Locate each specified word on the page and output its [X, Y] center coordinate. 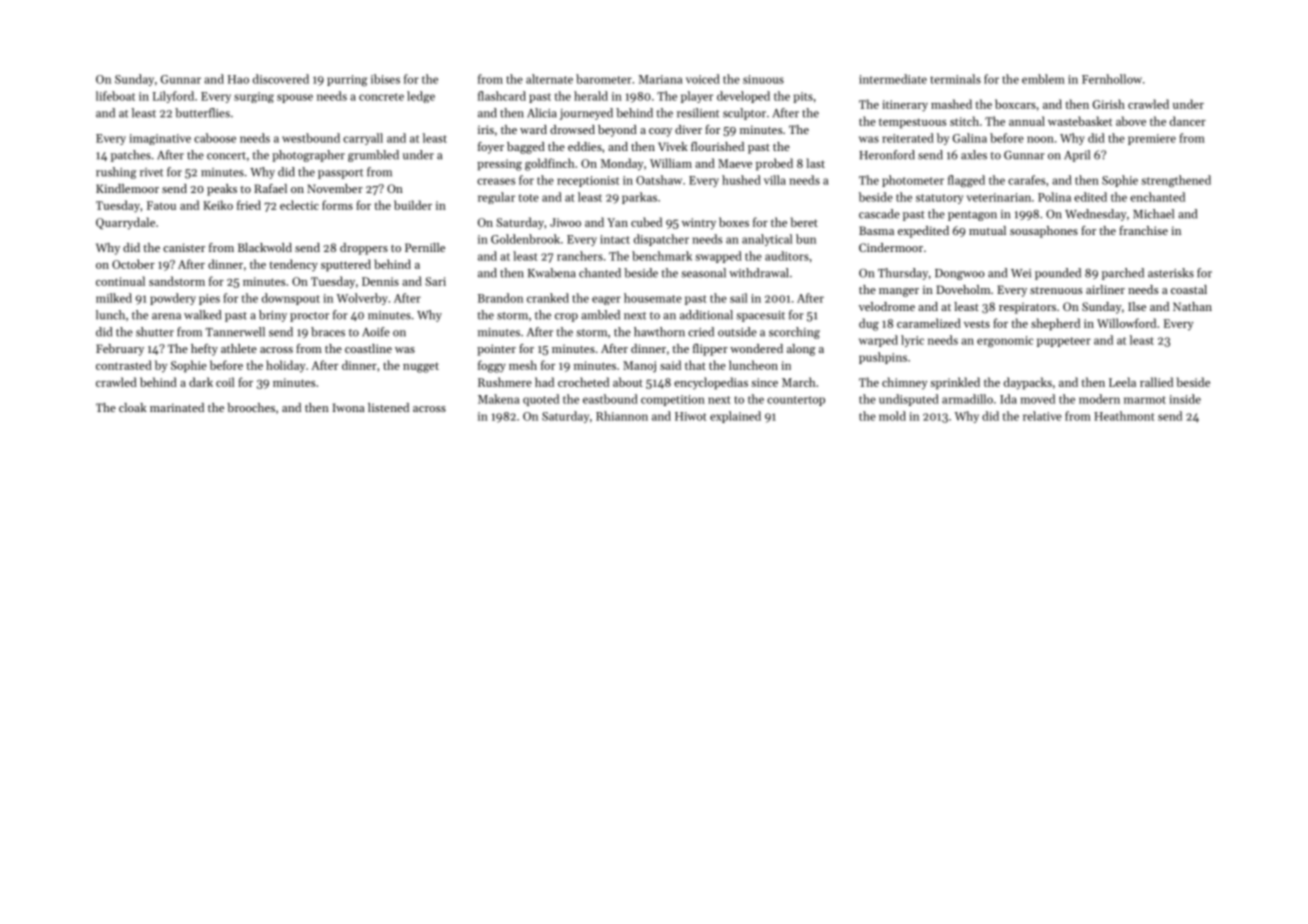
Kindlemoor [127, 188]
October [133, 264]
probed [774, 164]
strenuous [1056, 290]
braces [328, 332]
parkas [639, 198]
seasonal [703, 273]
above [1131, 121]
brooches [251, 407]
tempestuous [912, 123]
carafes [1026, 180]
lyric [912, 341]
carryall [363, 139]
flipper [710, 350]
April [1077, 156]
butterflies [202, 113]
